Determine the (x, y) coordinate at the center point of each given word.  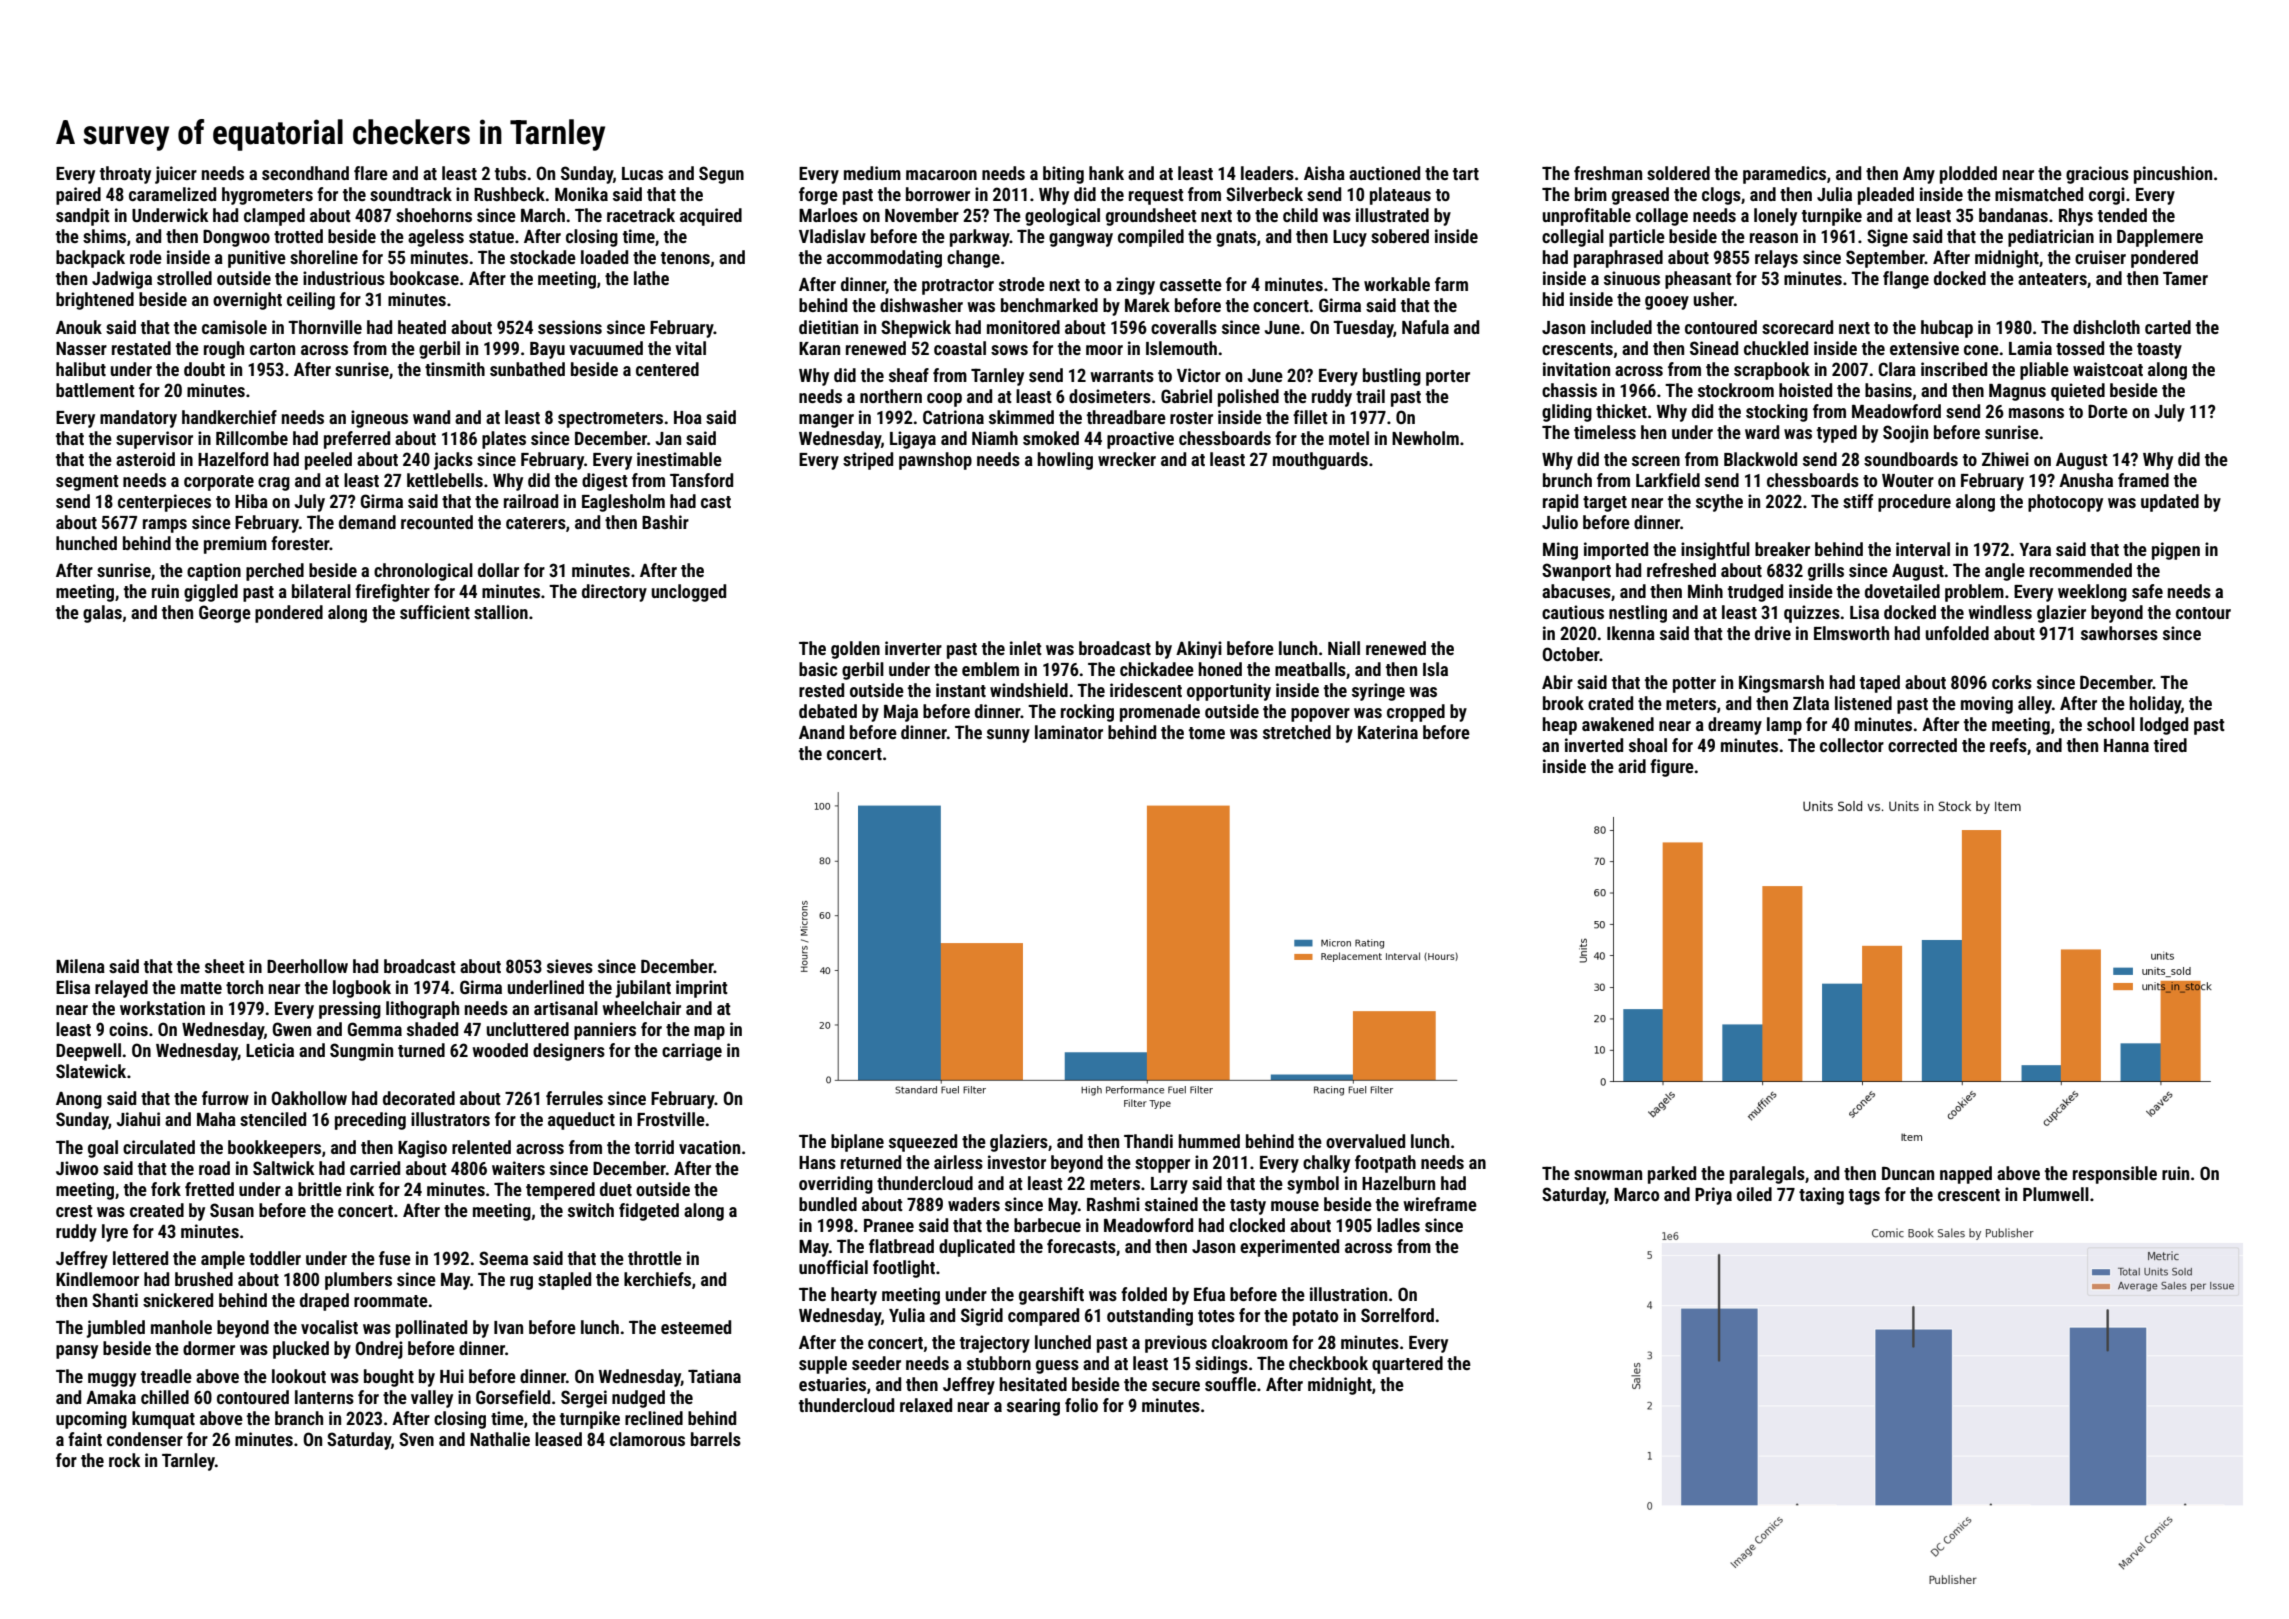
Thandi (1148, 1141)
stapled (564, 1281)
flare (371, 173)
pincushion (2173, 175)
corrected (1922, 745)
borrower (938, 194)
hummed (1209, 1141)
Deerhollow (307, 966)
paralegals (1767, 1175)
